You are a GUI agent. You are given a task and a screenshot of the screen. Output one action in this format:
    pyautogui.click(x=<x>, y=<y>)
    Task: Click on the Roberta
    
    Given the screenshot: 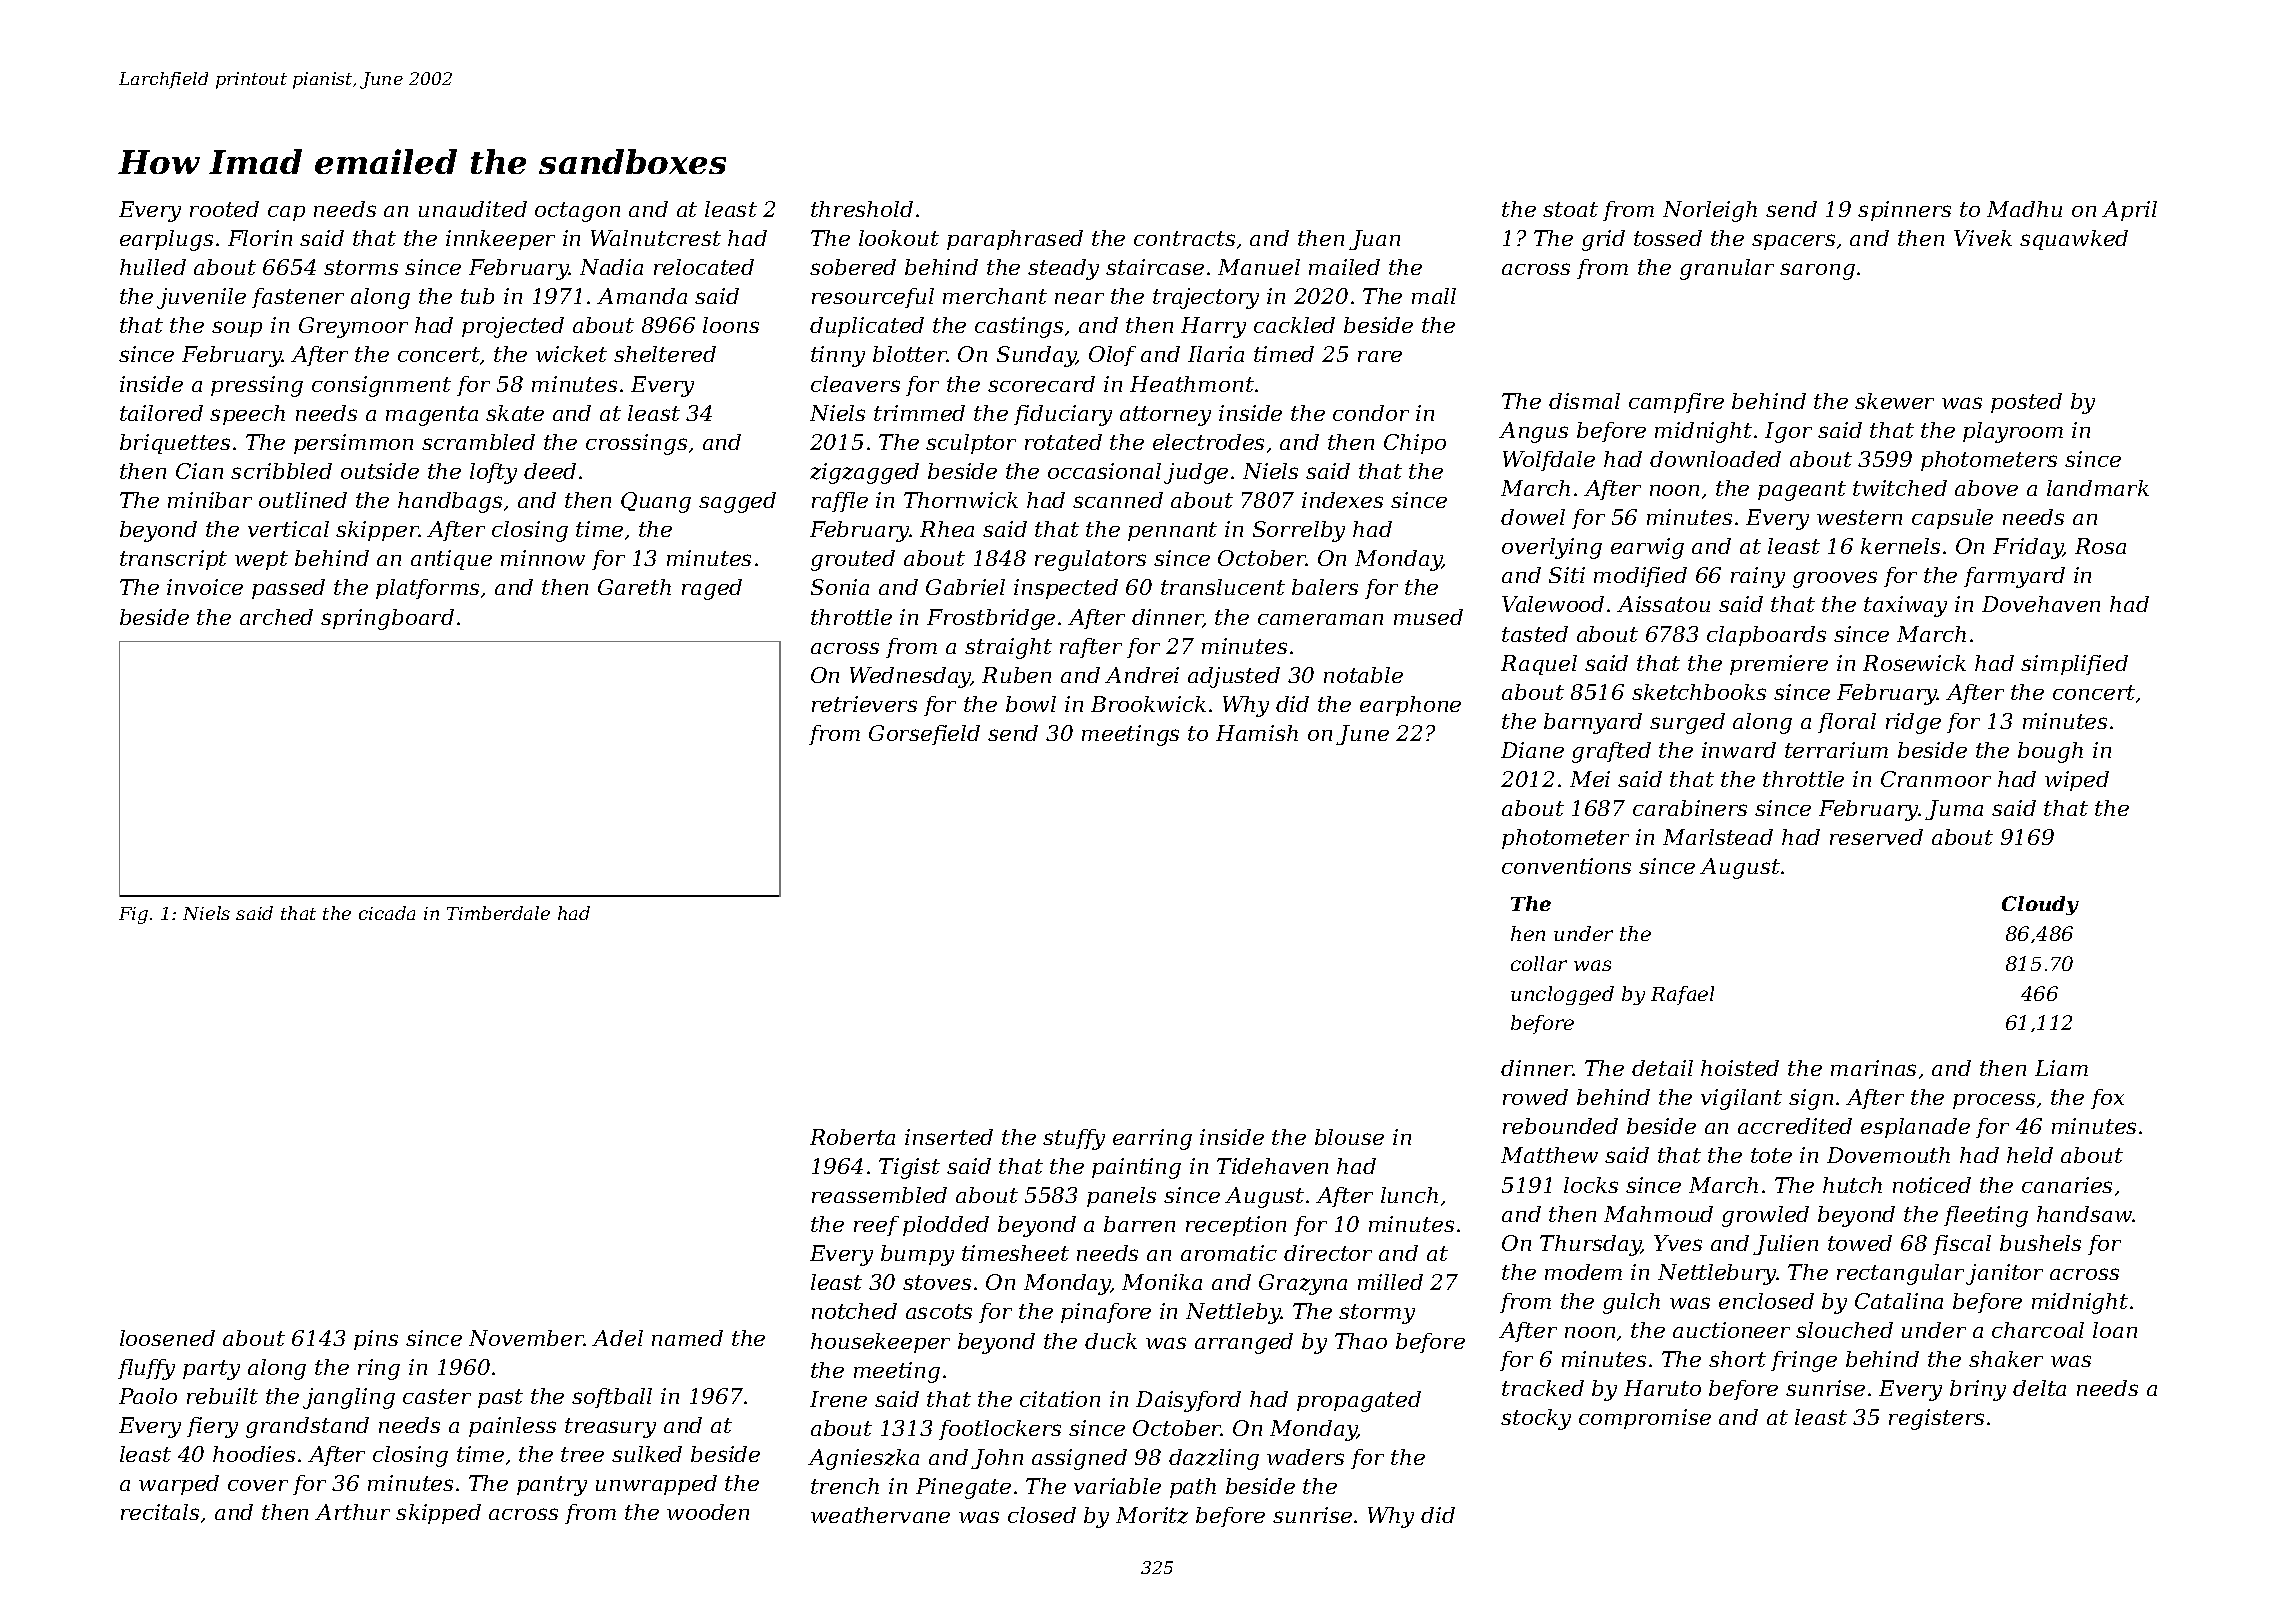 What is the action you would take?
    pyautogui.click(x=852, y=1137)
